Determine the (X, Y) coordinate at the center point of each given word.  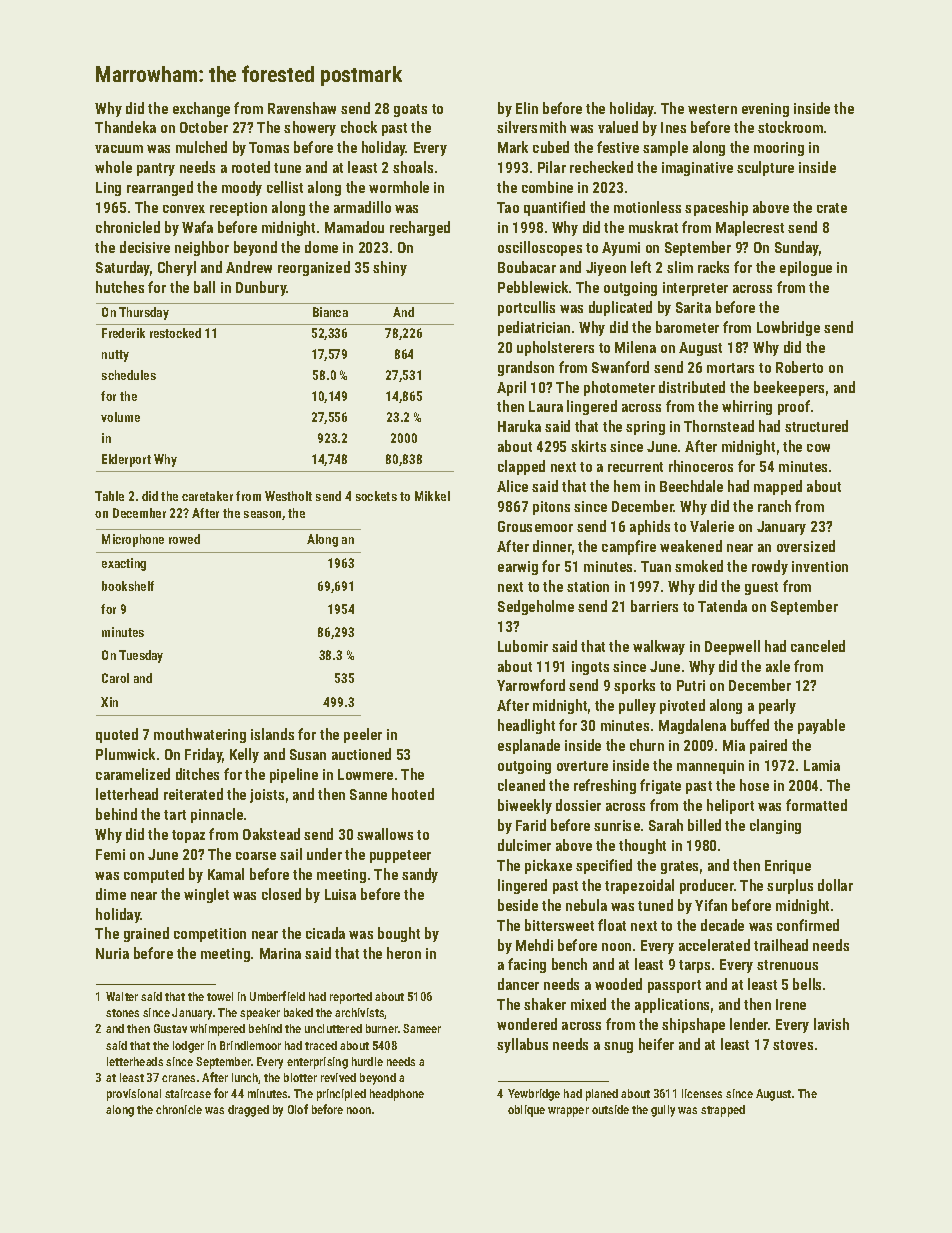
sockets (376, 496)
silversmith (531, 127)
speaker (260, 1014)
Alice (512, 486)
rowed (184, 539)
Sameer (422, 1028)
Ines (673, 127)
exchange (201, 109)
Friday (203, 755)
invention (820, 566)
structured (816, 426)
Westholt (288, 496)
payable (821, 726)
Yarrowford (531, 685)
